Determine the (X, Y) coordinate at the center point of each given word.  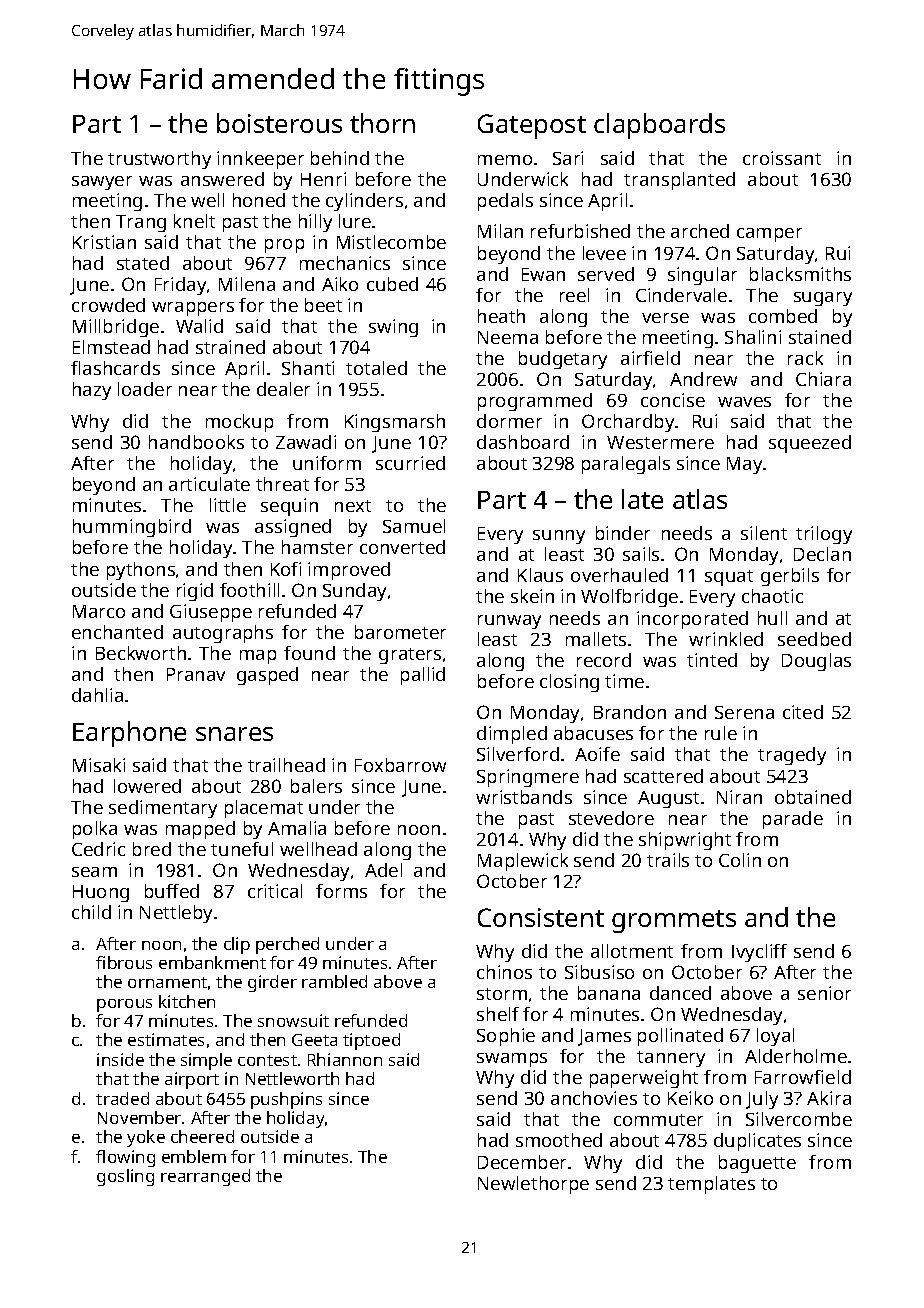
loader (145, 389)
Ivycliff (759, 953)
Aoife (597, 754)
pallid (423, 676)
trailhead (286, 765)
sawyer (102, 183)
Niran (739, 797)
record (604, 660)
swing (393, 328)
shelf (498, 1014)
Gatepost (532, 126)
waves (744, 402)
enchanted (117, 632)
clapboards (659, 126)
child (91, 912)
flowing (125, 1158)
